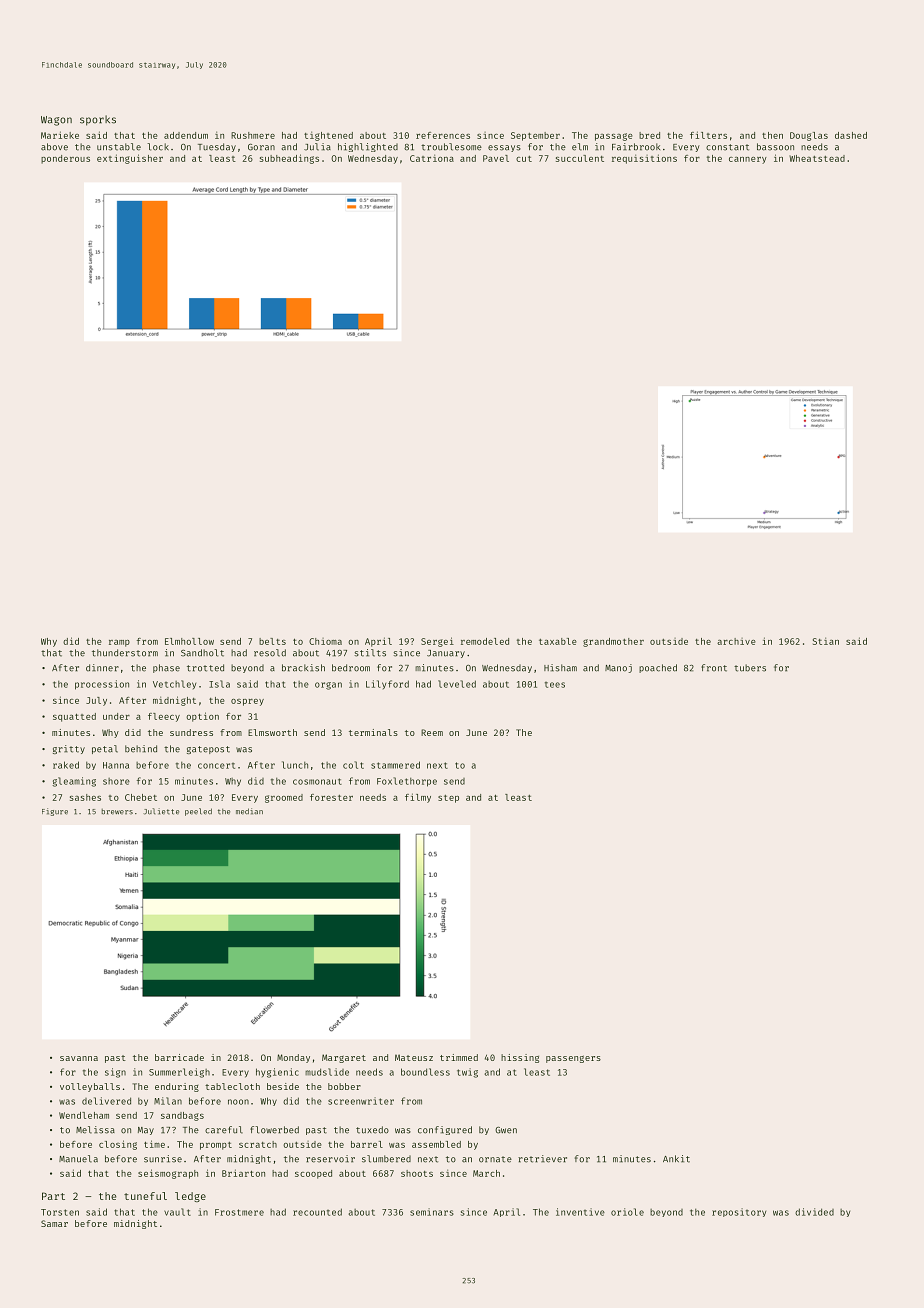  I want to click on essays, so click(504, 148).
